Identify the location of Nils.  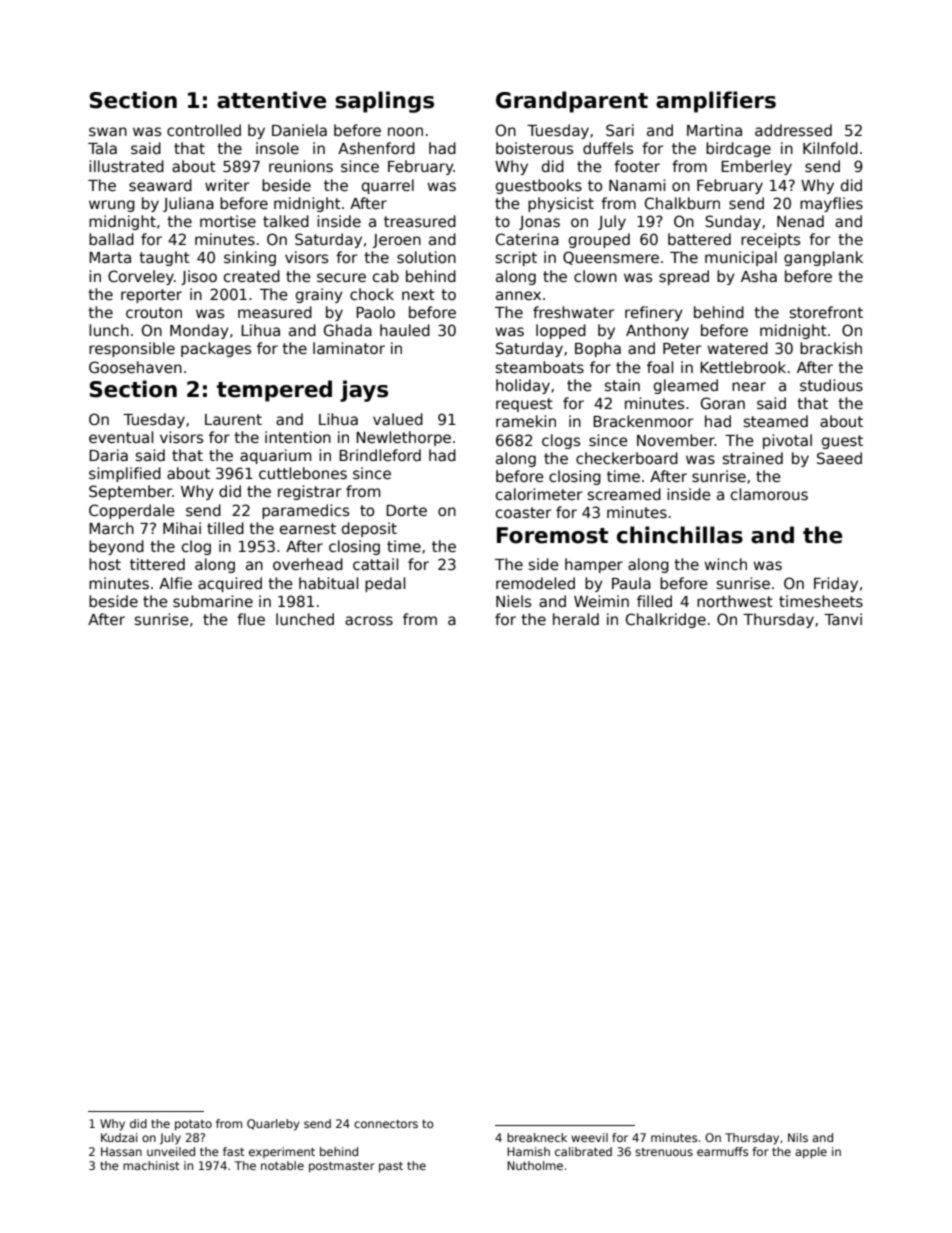
(798, 1137).
